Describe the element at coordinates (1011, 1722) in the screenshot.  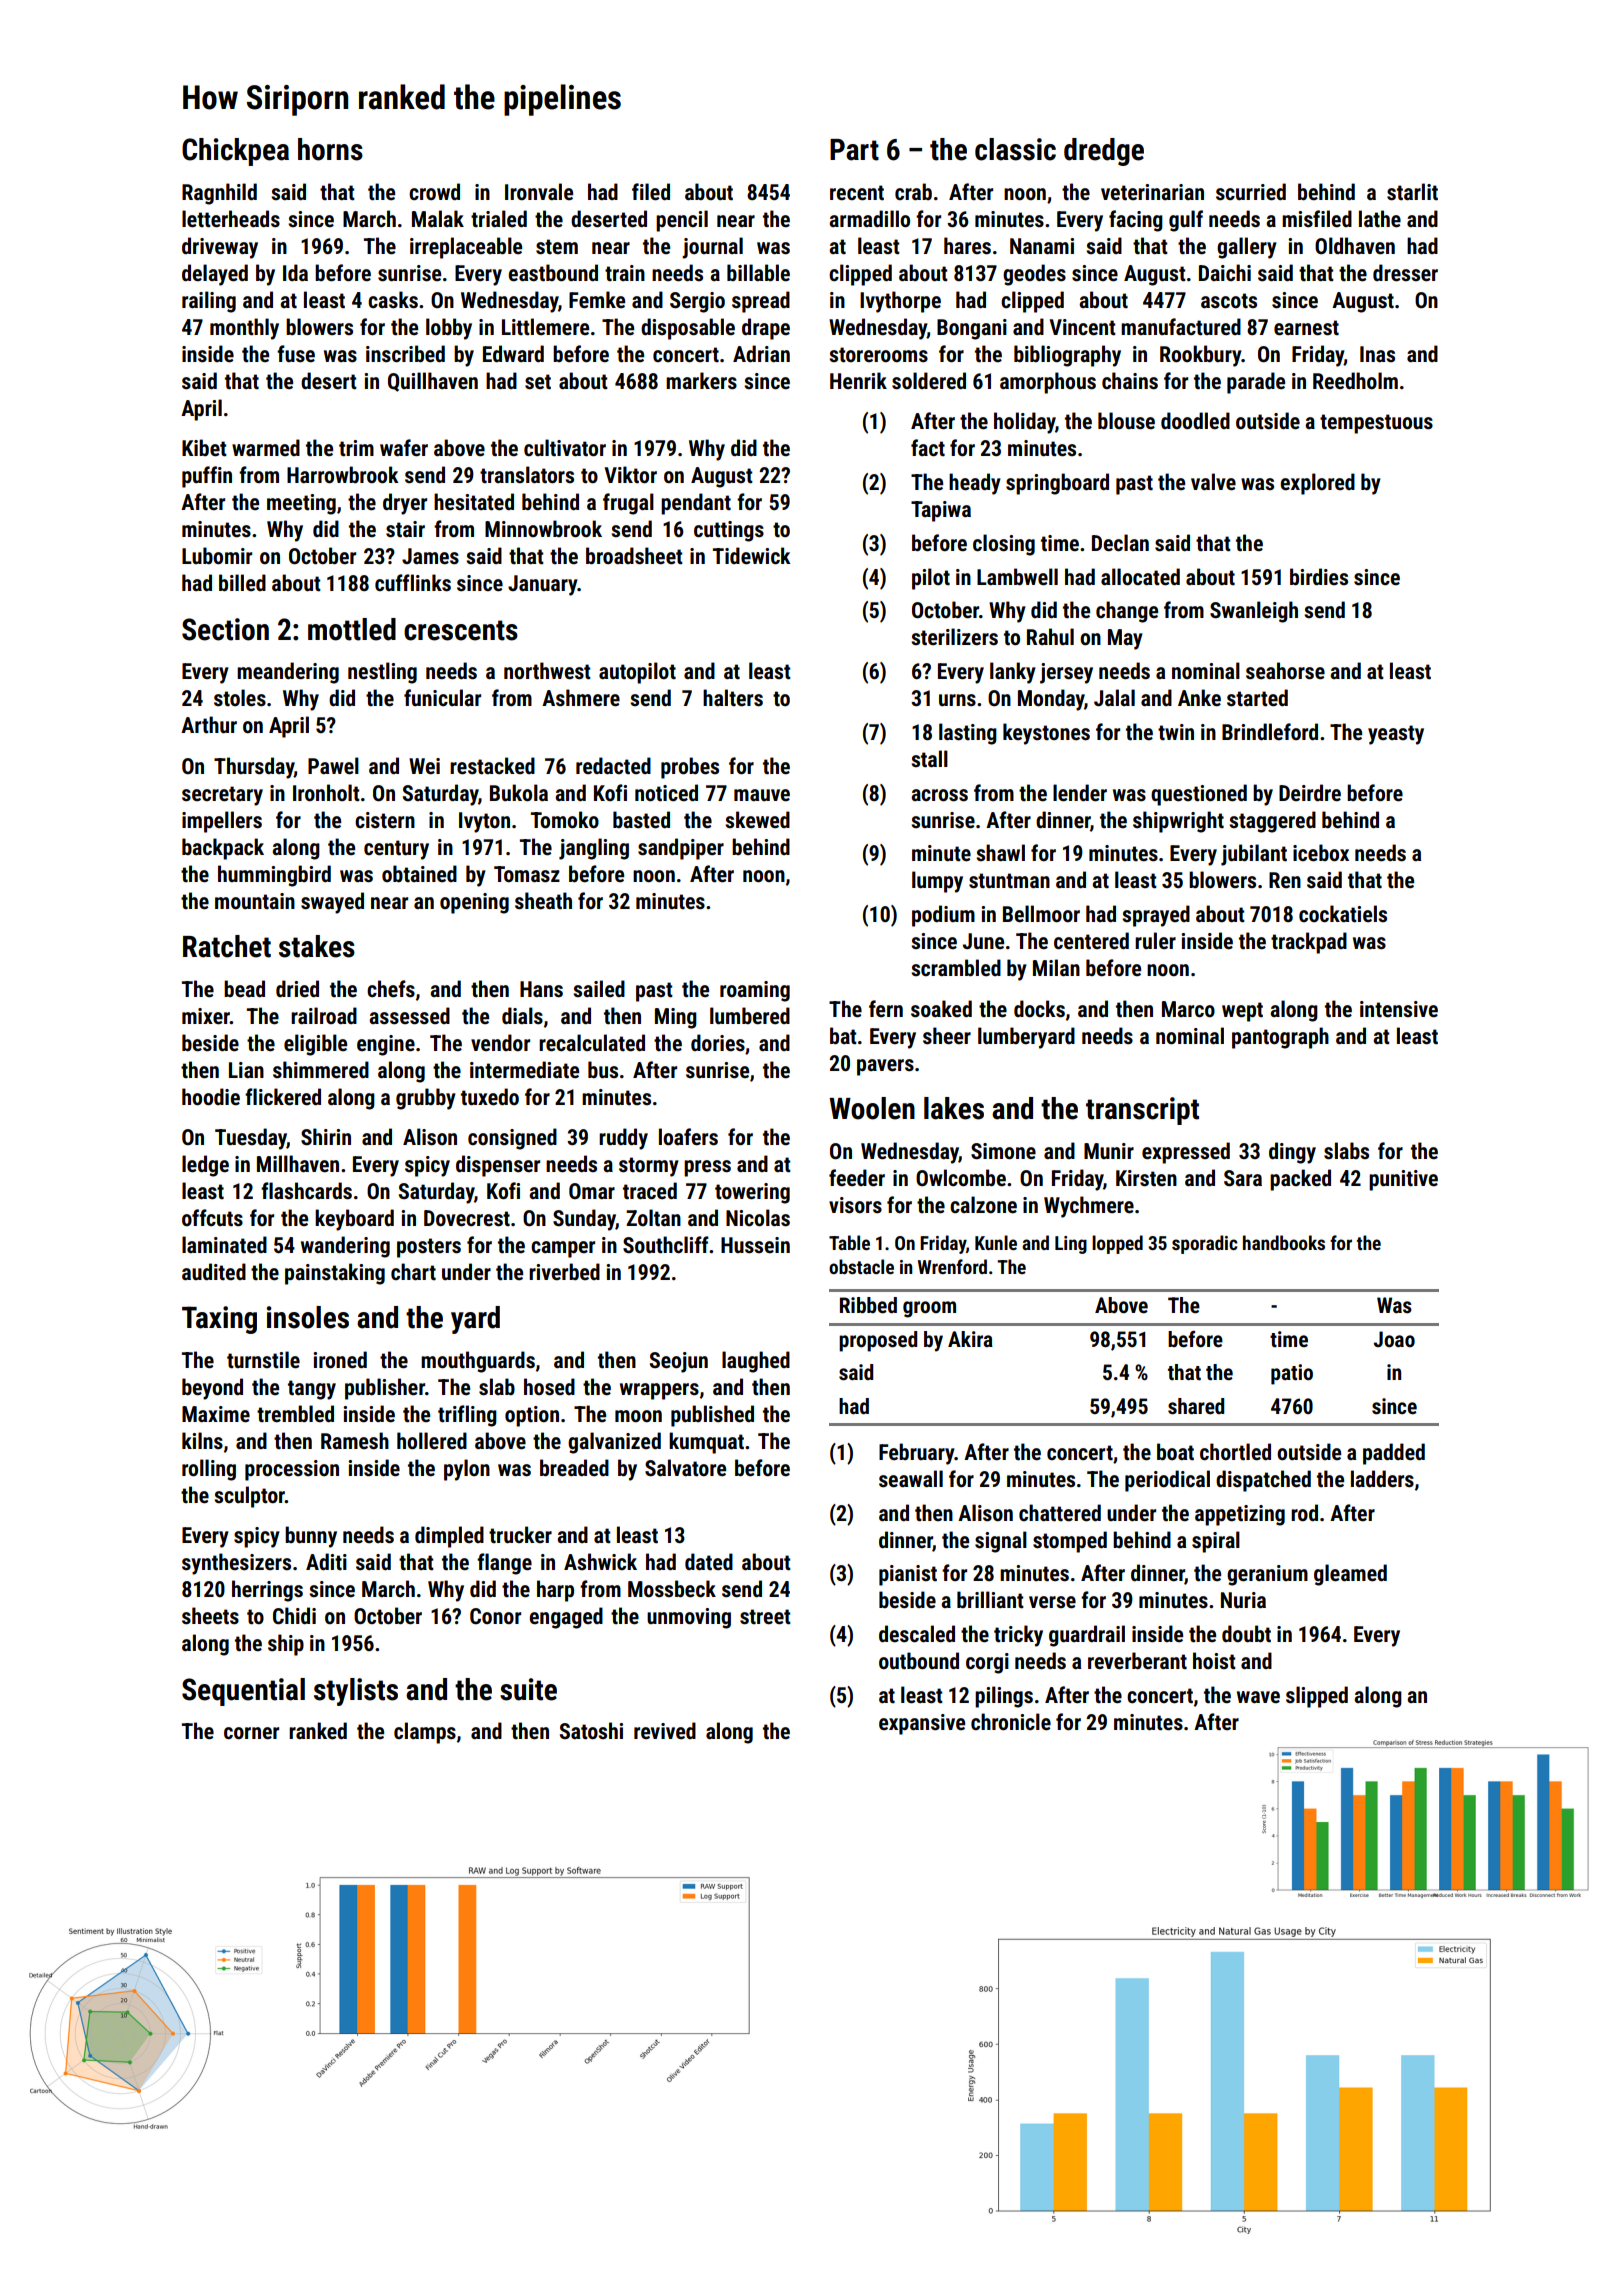
I see `chronicle` at that location.
